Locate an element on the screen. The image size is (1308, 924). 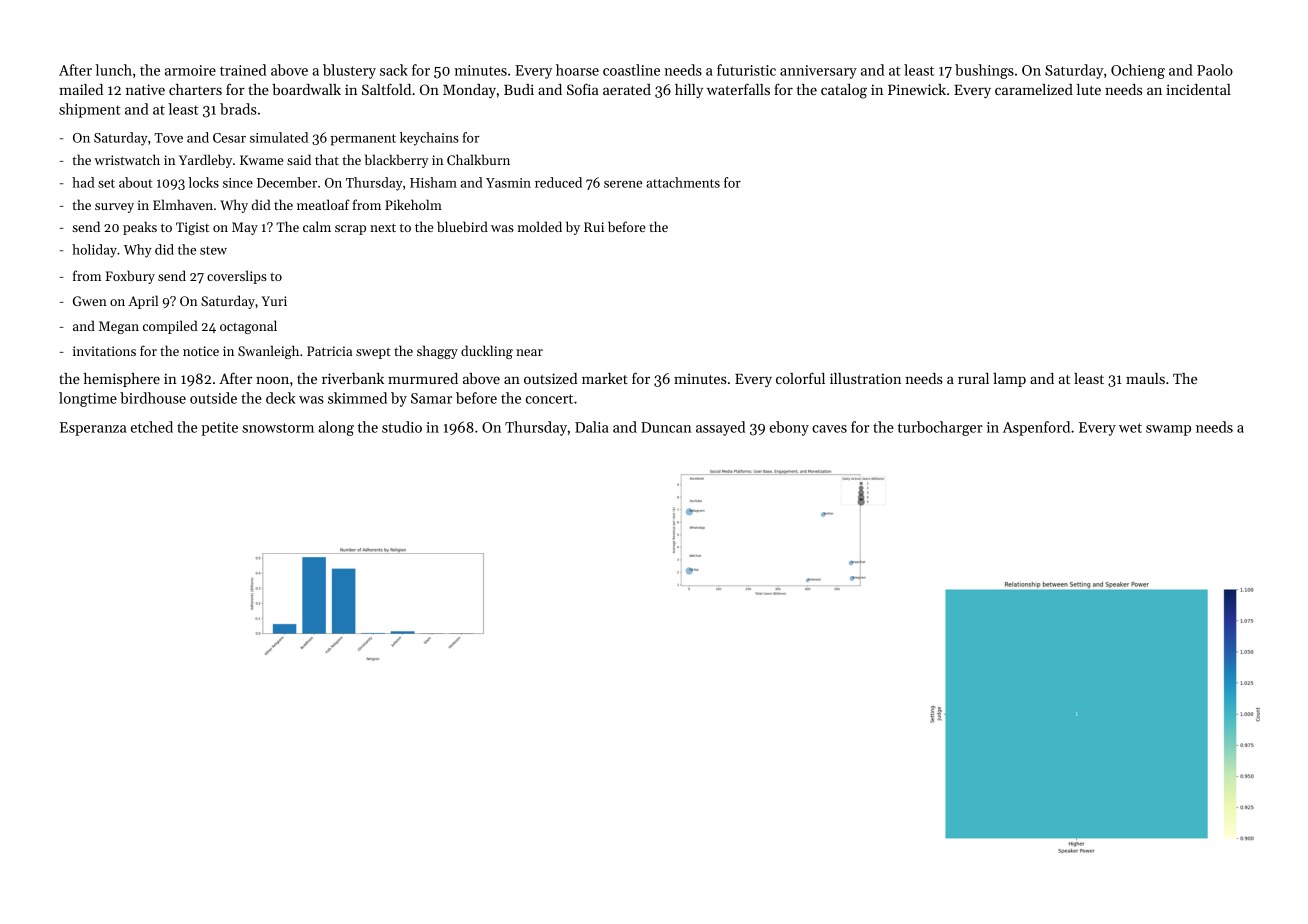
coastline is located at coordinates (631, 70).
